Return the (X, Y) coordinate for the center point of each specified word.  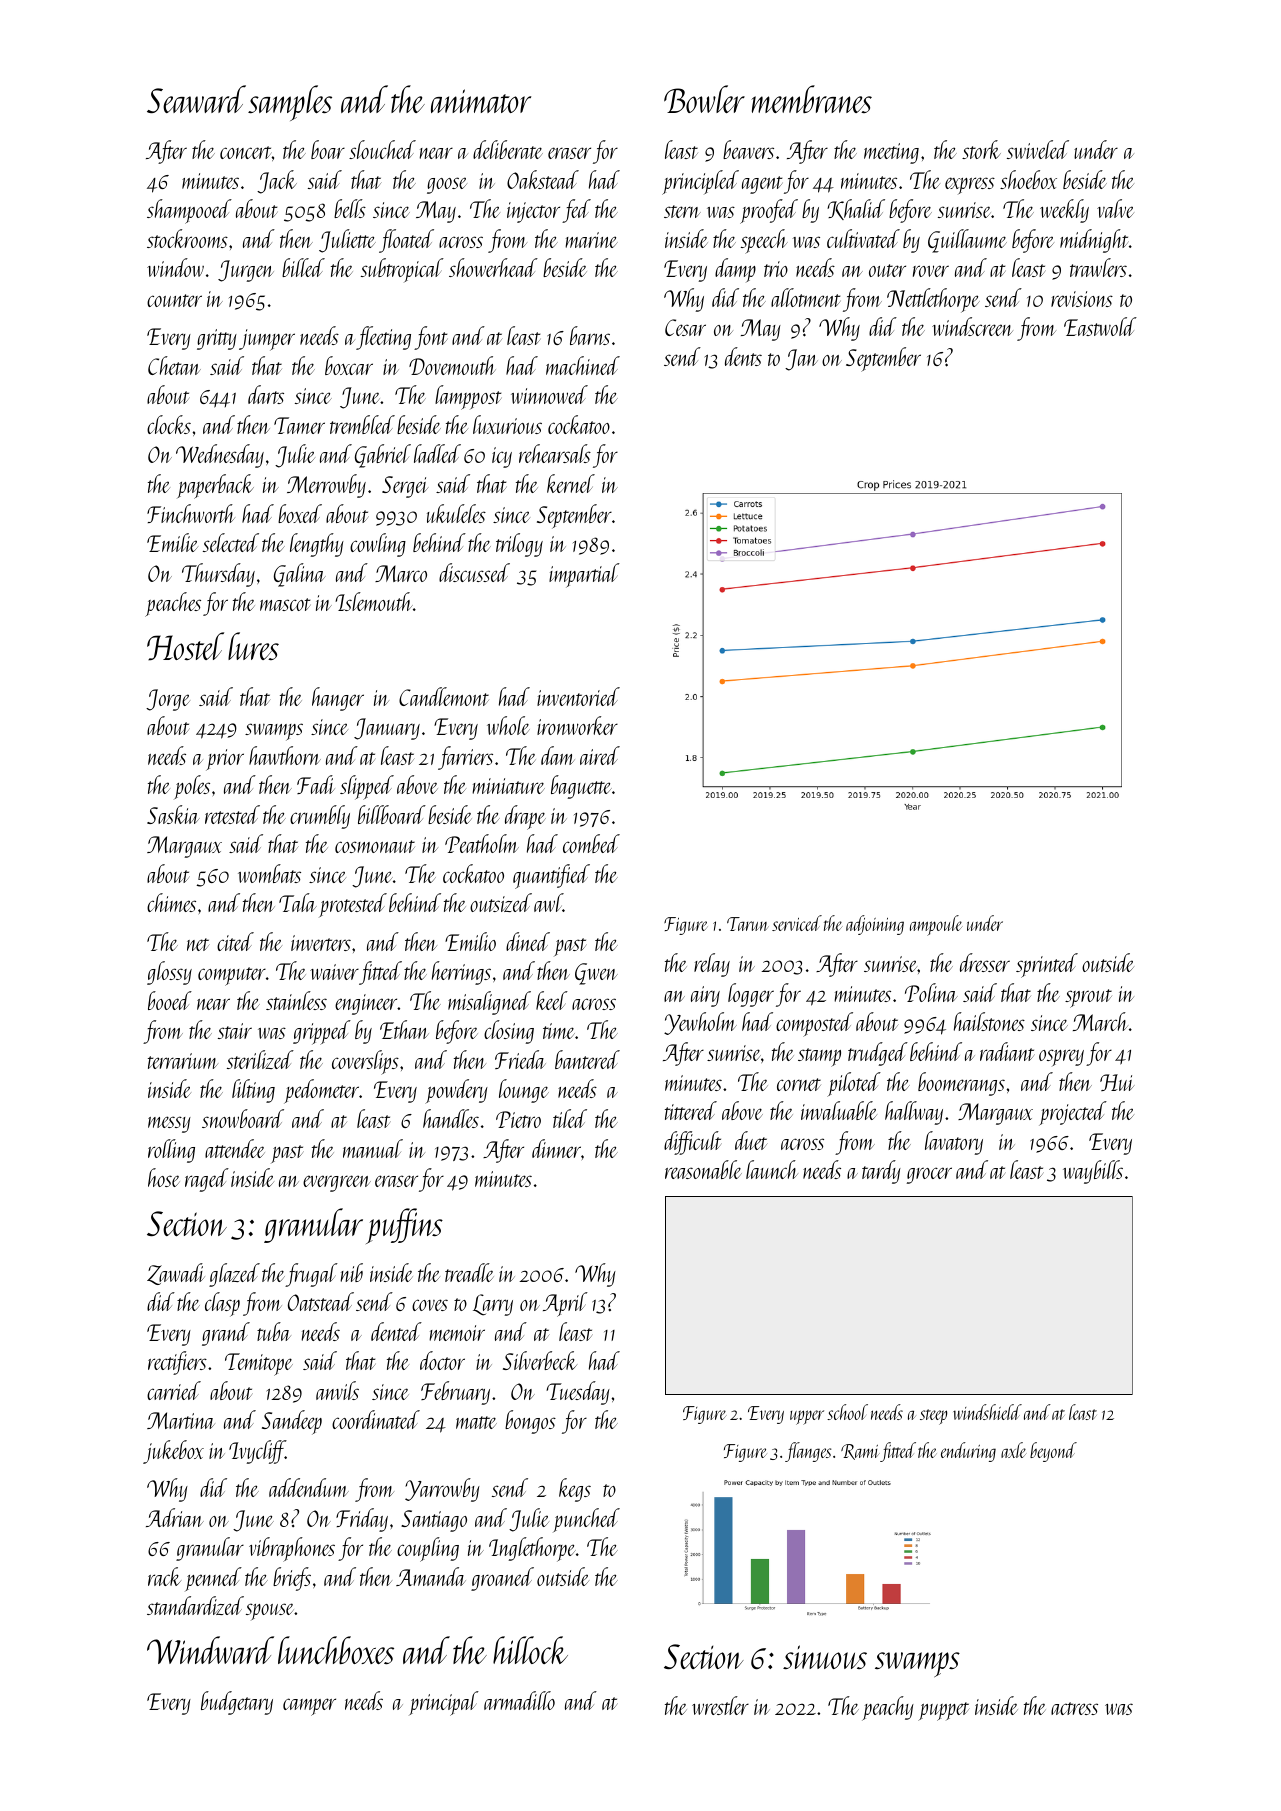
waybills (1093, 1172)
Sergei (405, 487)
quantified (551, 876)
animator (481, 101)
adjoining (875, 925)
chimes (171, 902)
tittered (691, 1110)
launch (772, 1169)
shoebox (1028, 179)
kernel (571, 483)
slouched (382, 149)
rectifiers (177, 1363)
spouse (270, 1611)
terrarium (183, 1061)
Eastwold (1100, 326)
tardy (881, 1172)
